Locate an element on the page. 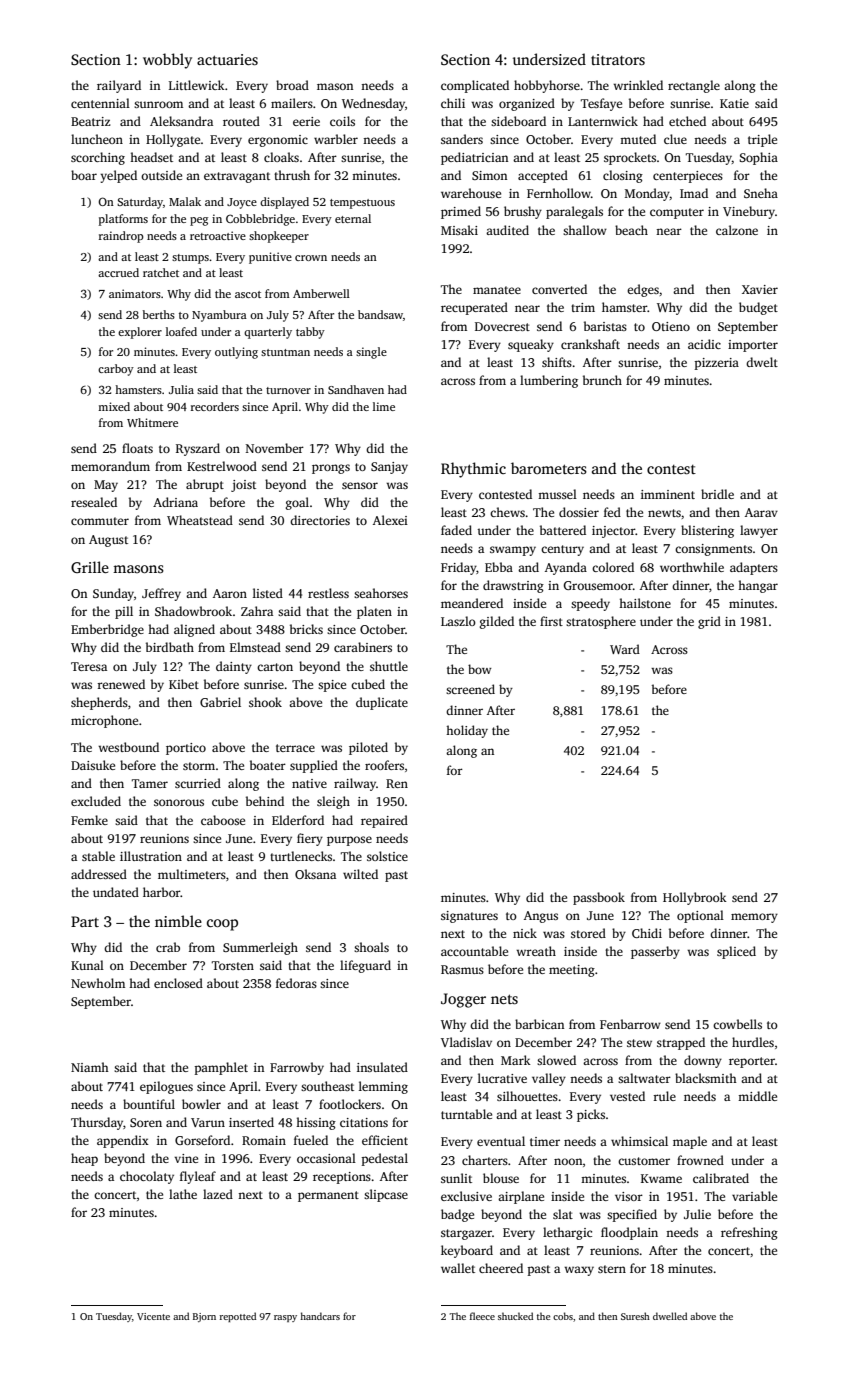  floodplain is located at coordinates (629, 1233).
